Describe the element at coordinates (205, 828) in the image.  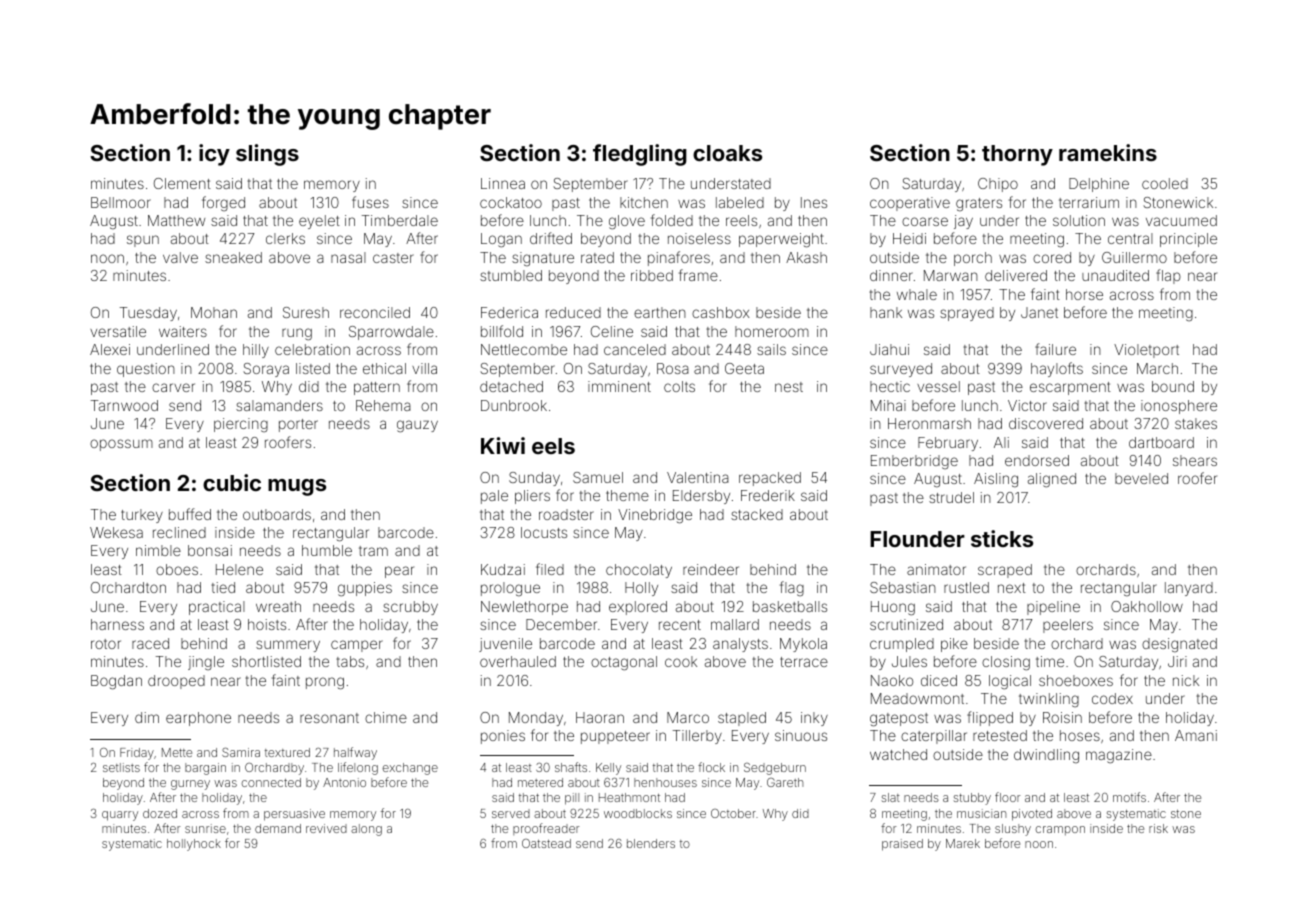
I see `sunrise` at that location.
